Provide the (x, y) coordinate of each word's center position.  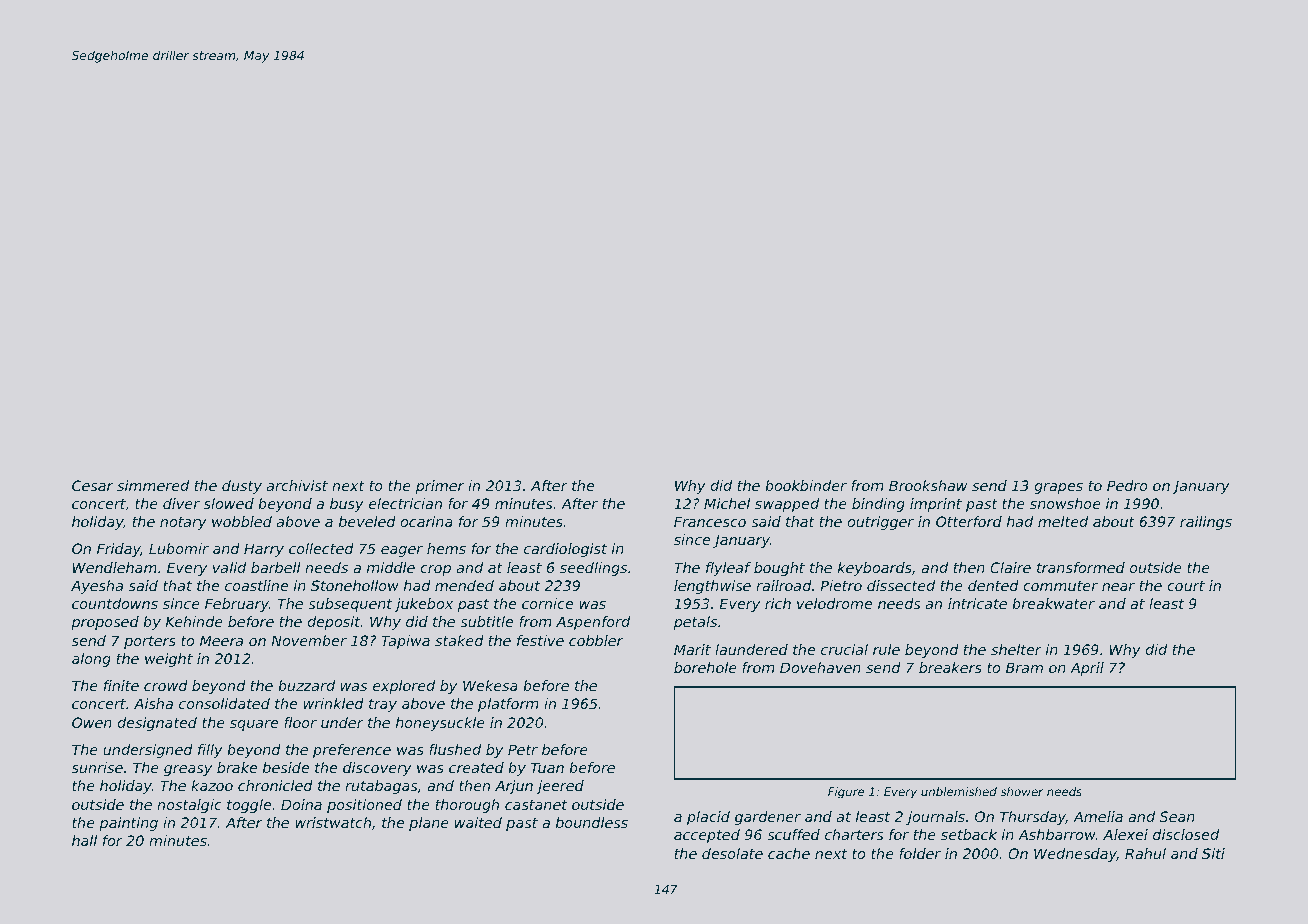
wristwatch (333, 822)
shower (1022, 791)
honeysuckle (440, 724)
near (1118, 587)
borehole (705, 667)
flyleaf (728, 569)
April (1087, 669)
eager (402, 551)
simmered (153, 485)
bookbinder (806, 485)
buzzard (306, 685)
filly (210, 751)
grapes (1058, 488)
